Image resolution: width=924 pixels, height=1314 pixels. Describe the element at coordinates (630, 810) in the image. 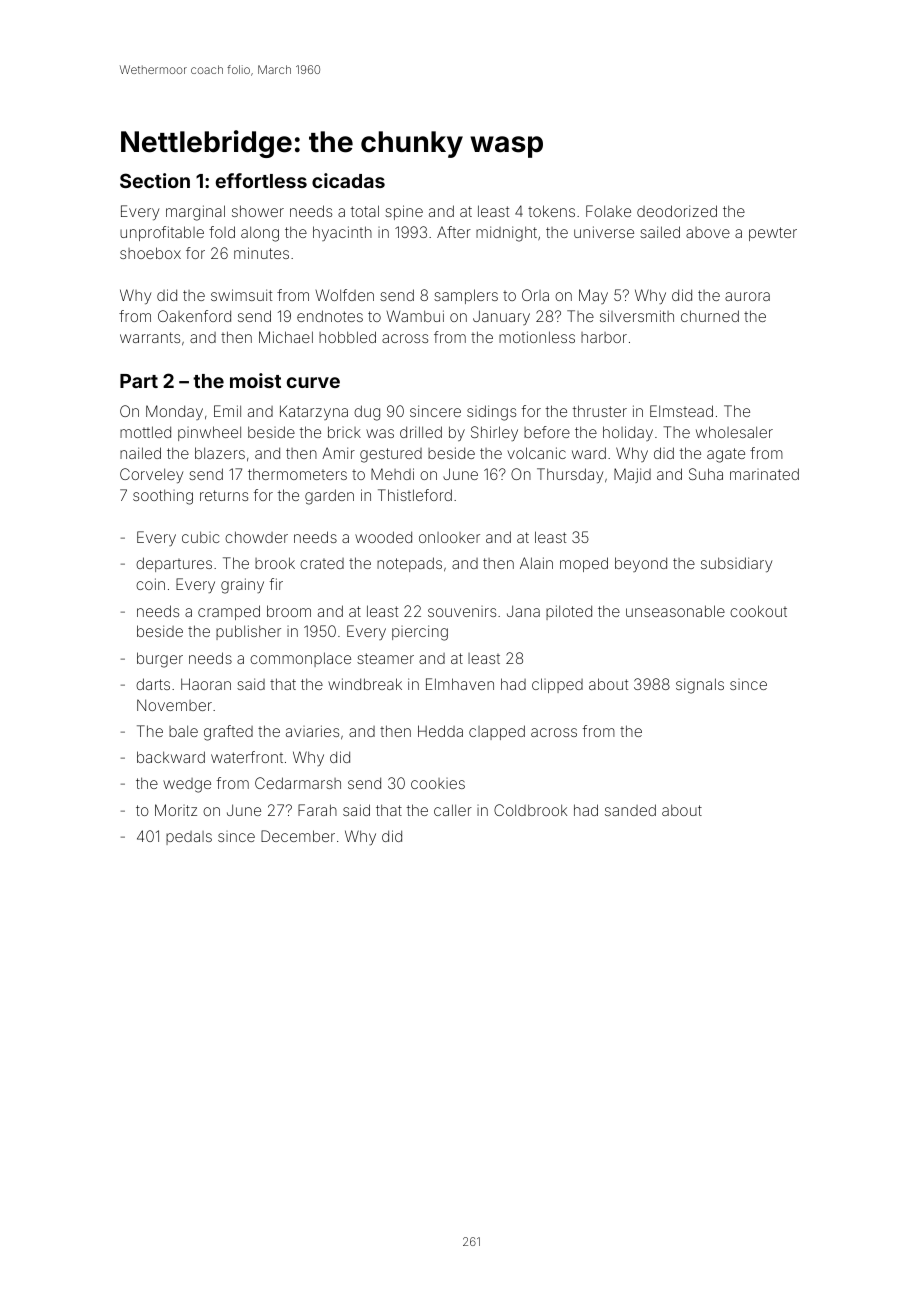

I see `sanded` at that location.
